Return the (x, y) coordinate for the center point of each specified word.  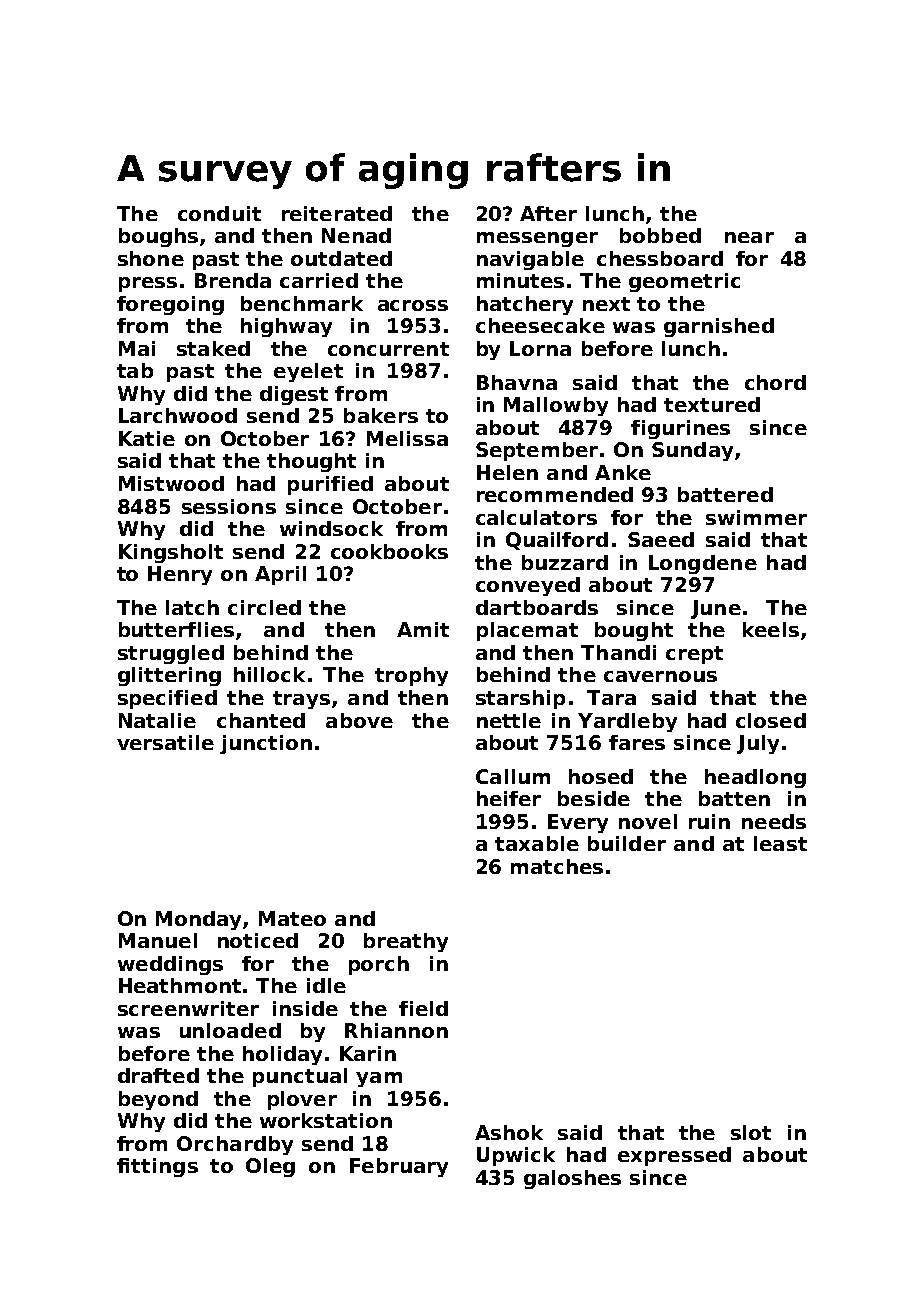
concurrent (388, 349)
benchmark (302, 303)
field (423, 1008)
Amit (423, 629)
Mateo (292, 918)
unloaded (230, 1030)
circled (264, 607)
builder (627, 843)
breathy (406, 942)
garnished (719, 327)
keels (771, 629)
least (780, 843)
